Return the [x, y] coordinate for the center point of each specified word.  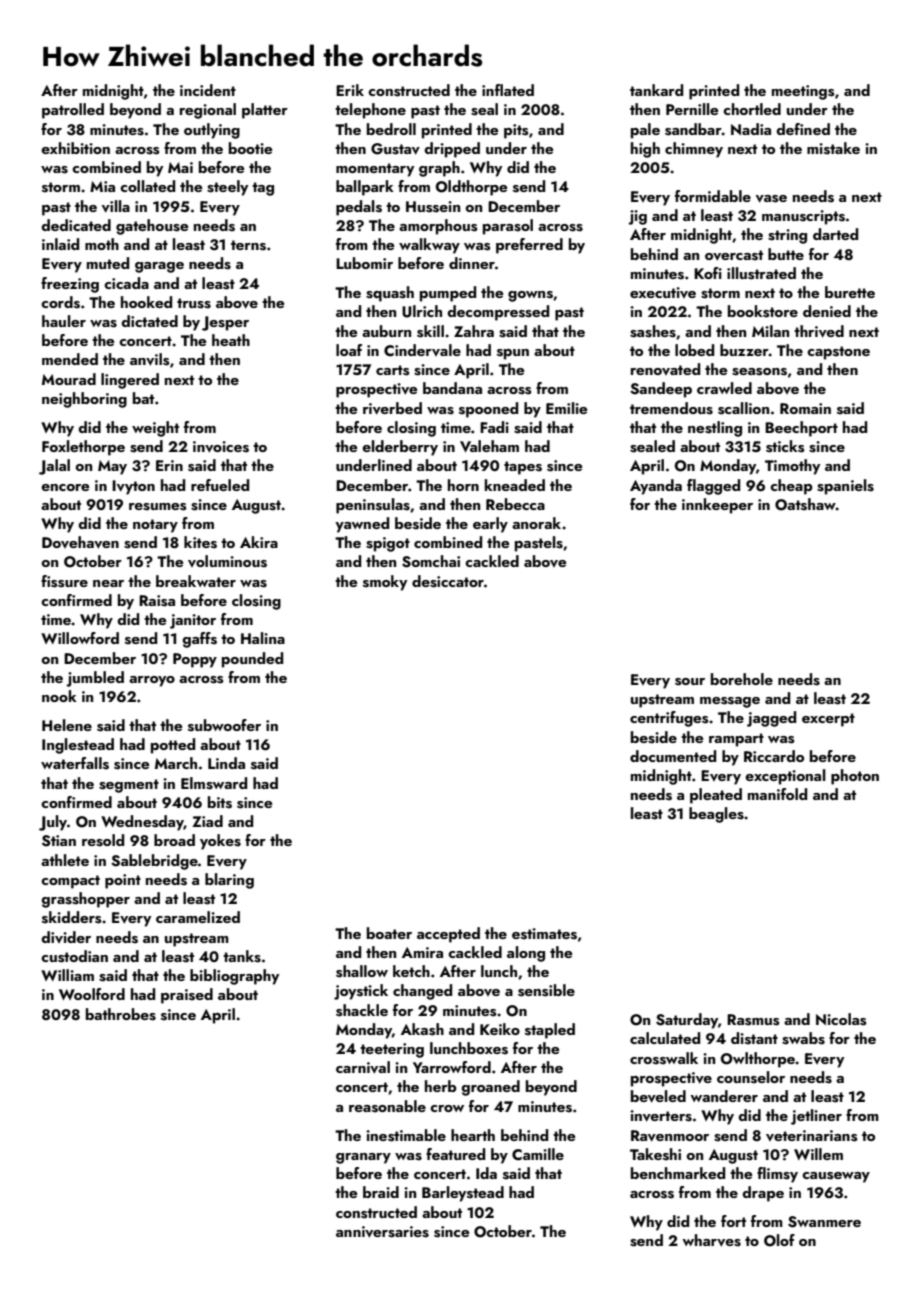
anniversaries [382, 1232]
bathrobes [121, 1014]
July [53, 823]
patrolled [73, 111]
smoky [385, 583]
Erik [350, 90]
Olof [779, 1240]
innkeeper [717, 506]
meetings [803, 92]
